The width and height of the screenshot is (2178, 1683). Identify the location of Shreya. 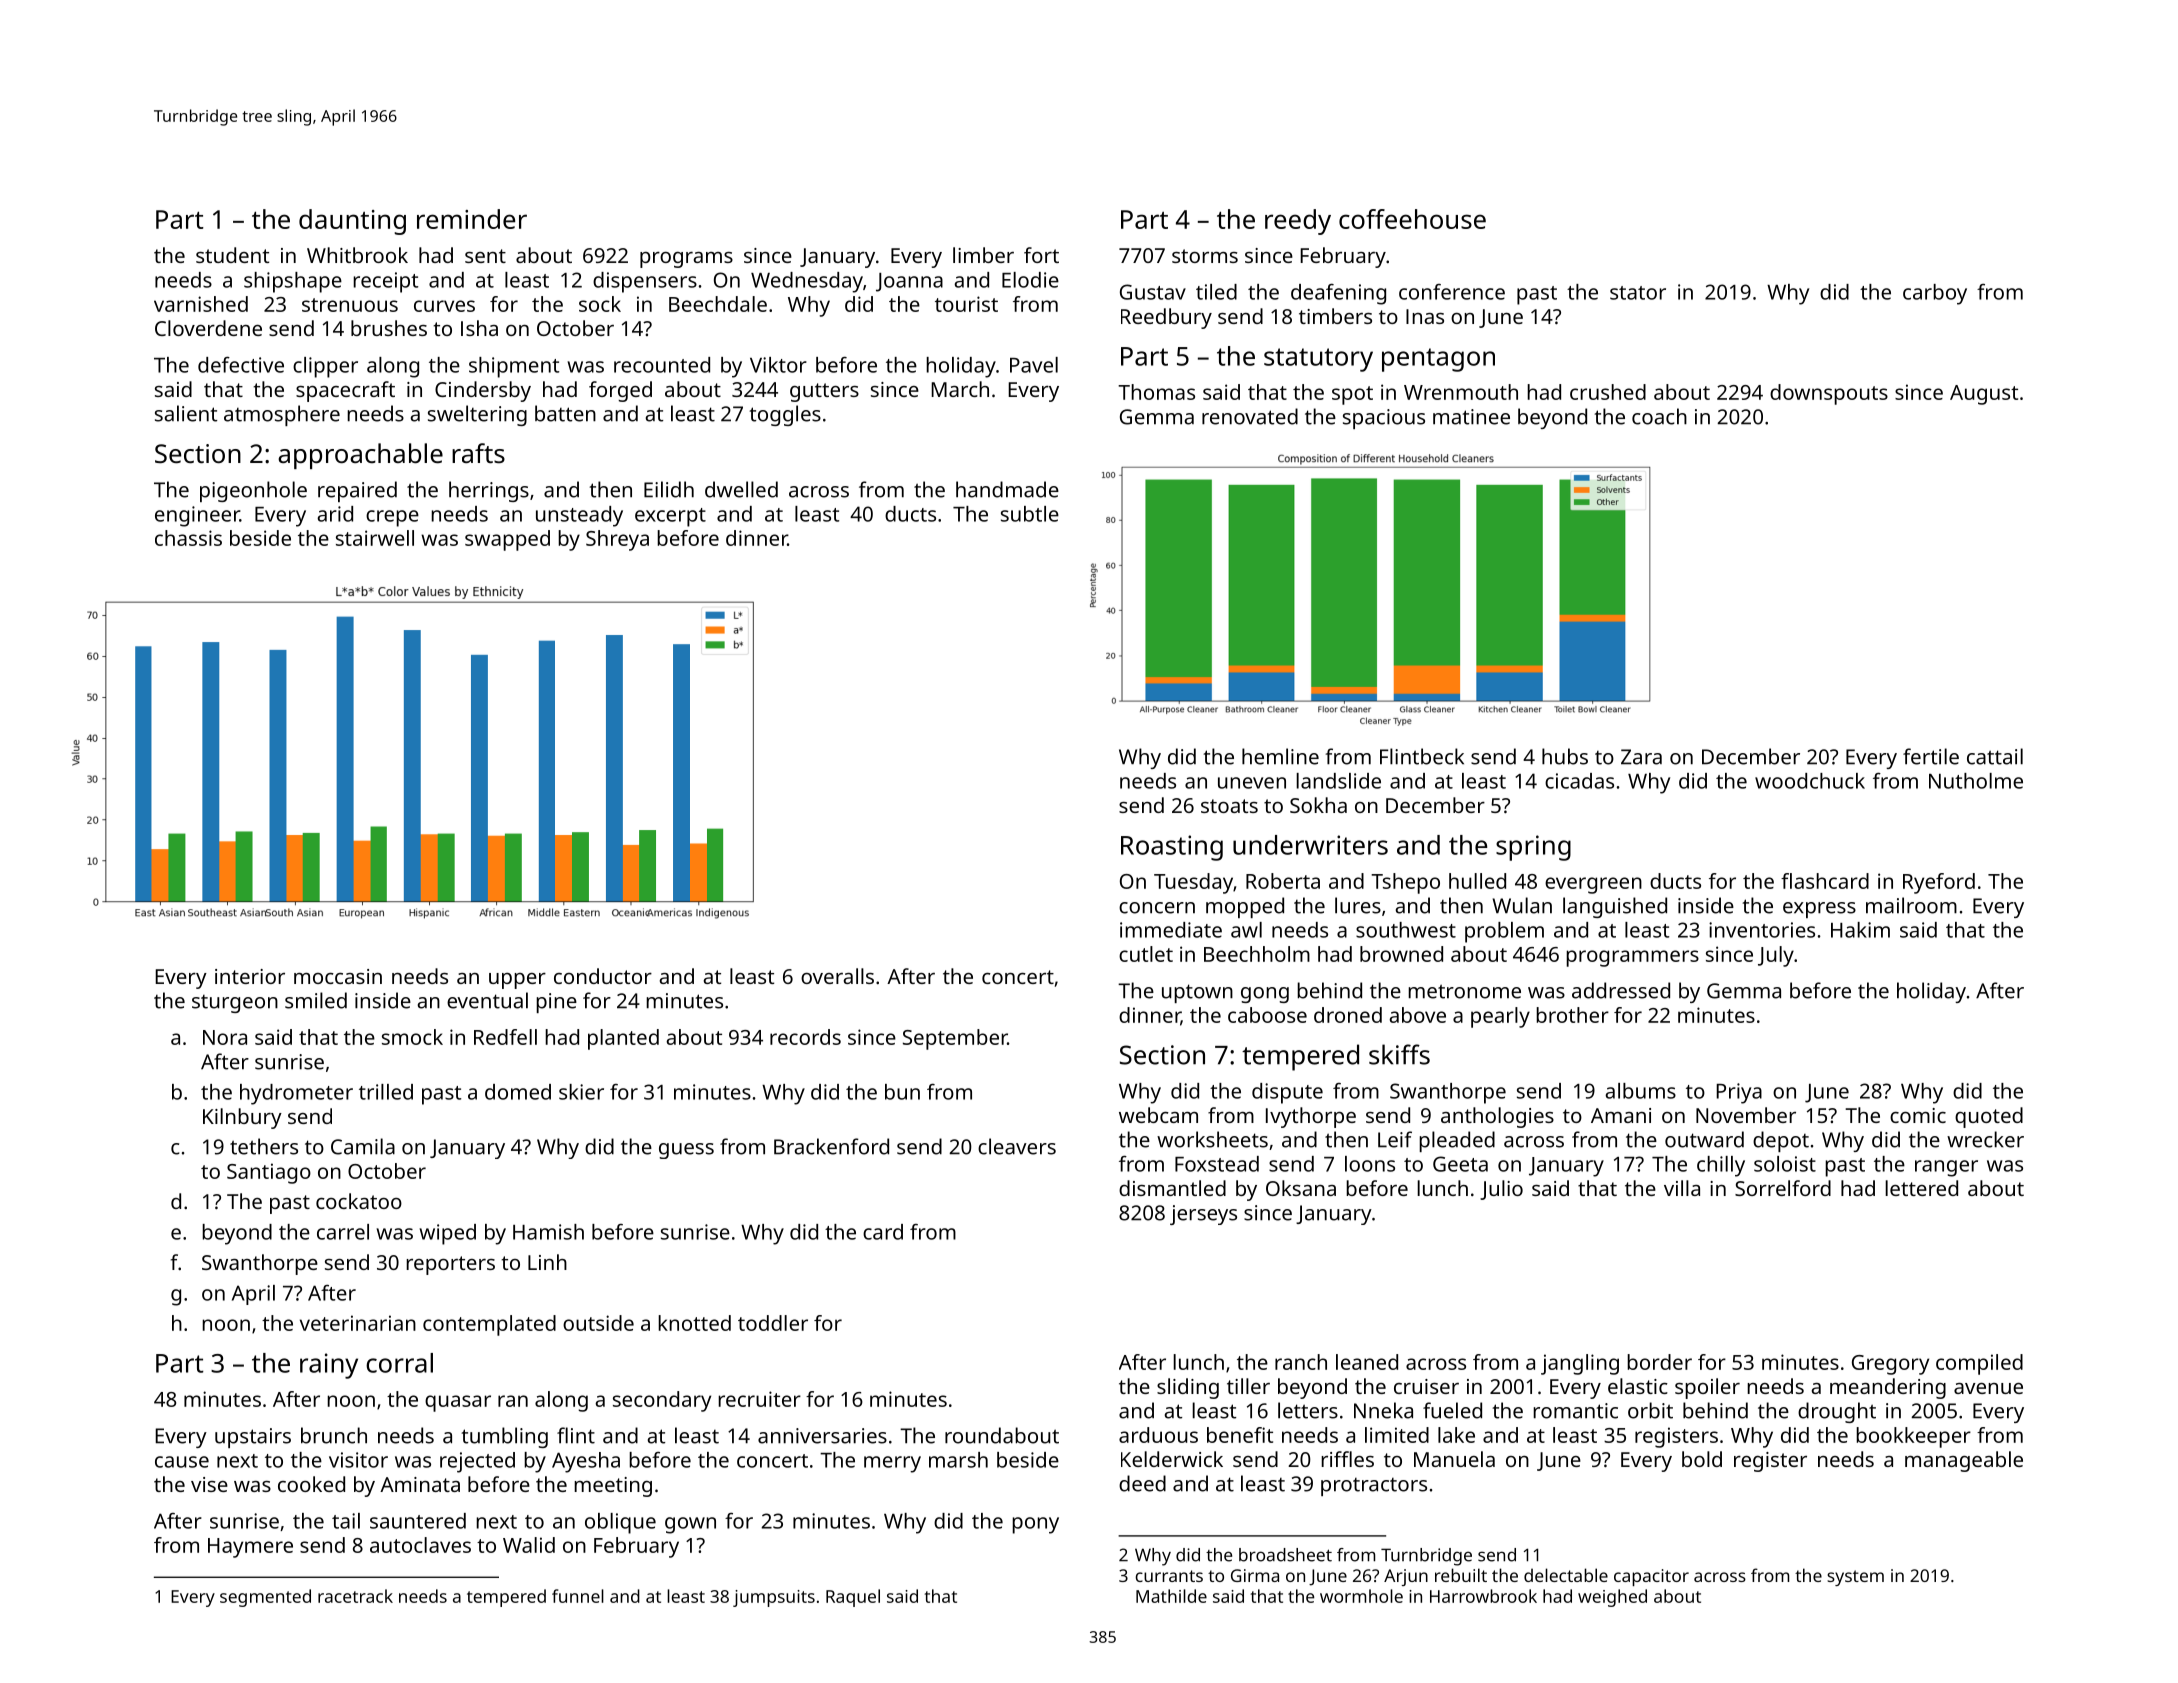
(617, 540).
